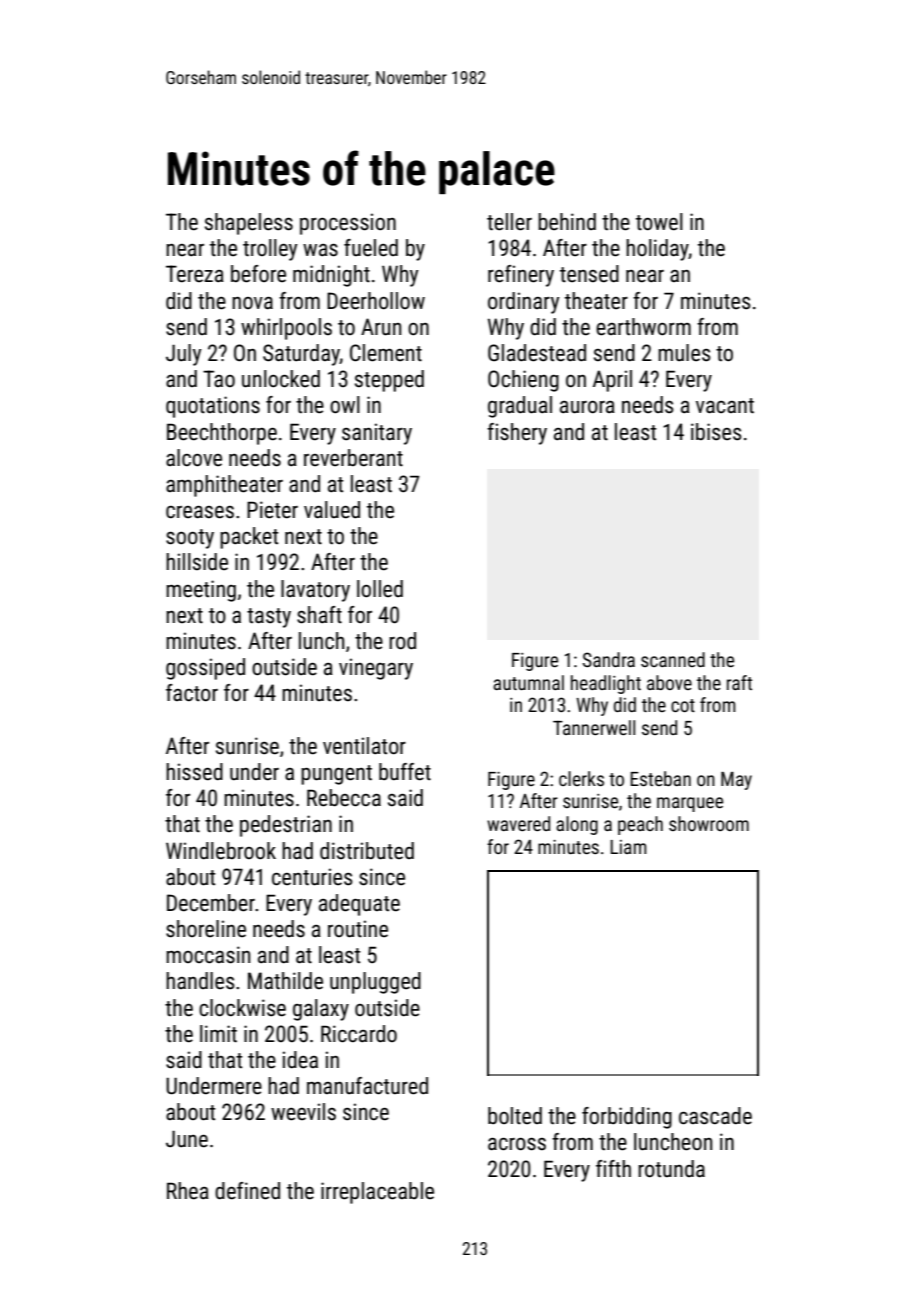 The width and height of the document is (924, 1311). Describe the element at coordinates (247, 1191) in the document. I see `defined` at that location.
